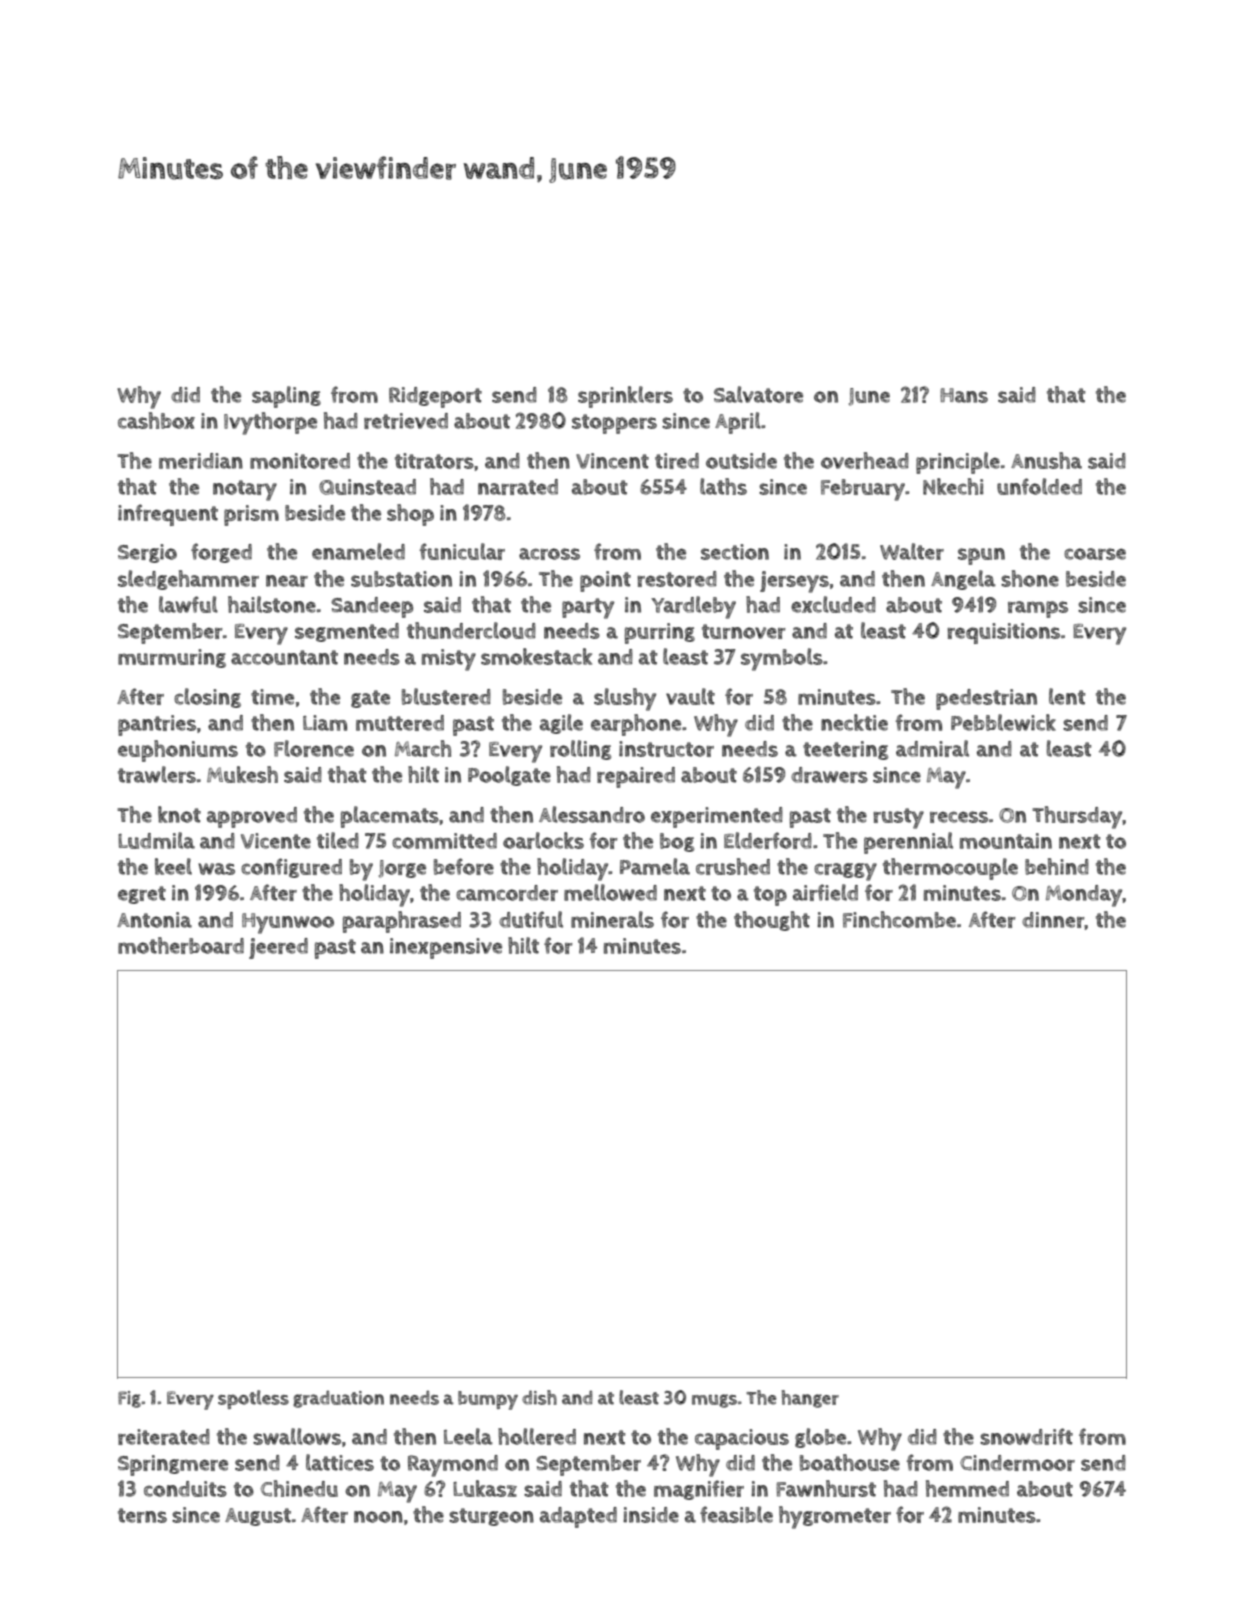 The width and height of the document is (1244, 1610). What do you see at coordinates (810, 1399) in the document?
I see `hanger` at bounding box center [810, 1399].
